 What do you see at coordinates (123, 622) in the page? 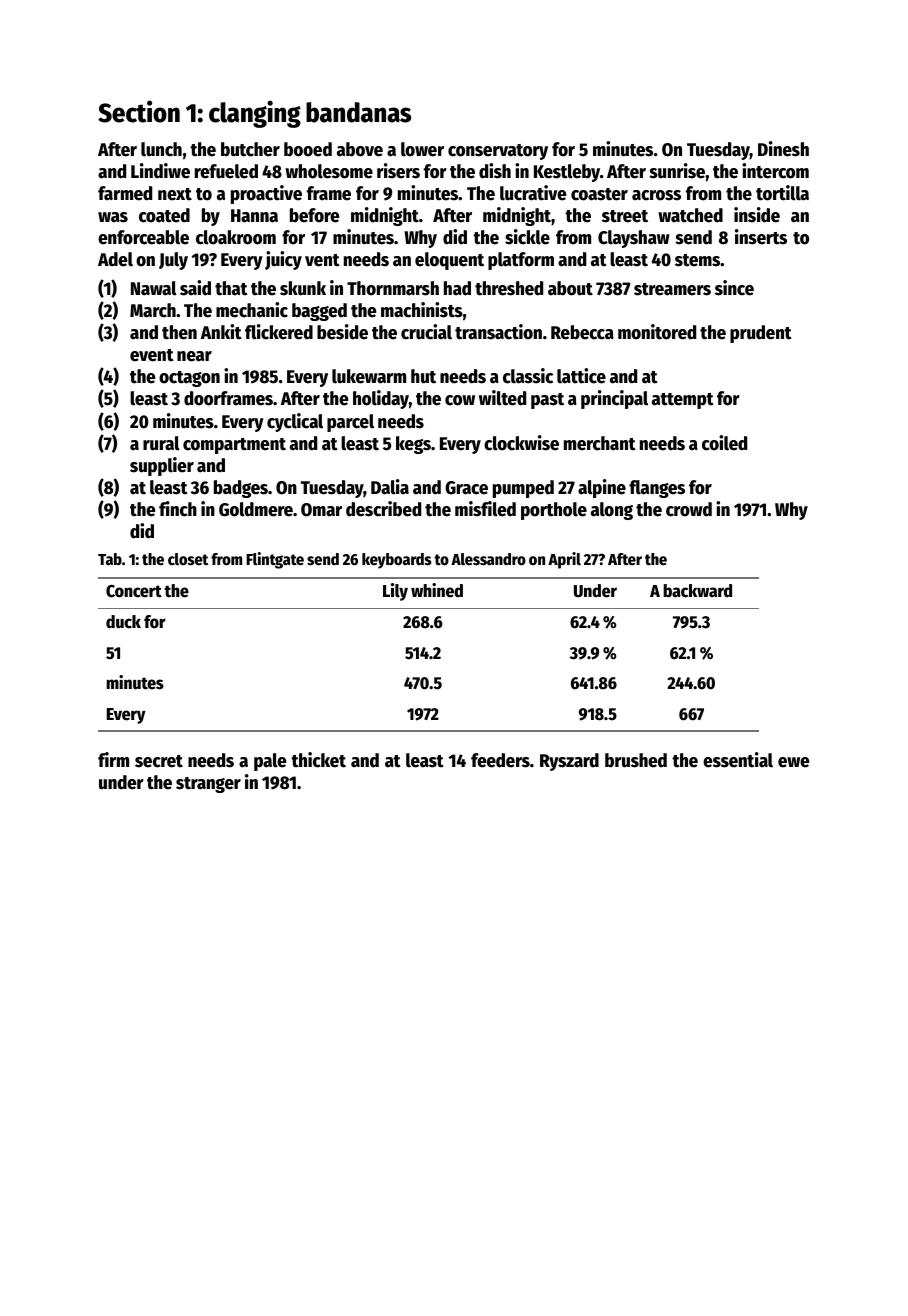
I see `duck` at bounding box center [123, 622].
